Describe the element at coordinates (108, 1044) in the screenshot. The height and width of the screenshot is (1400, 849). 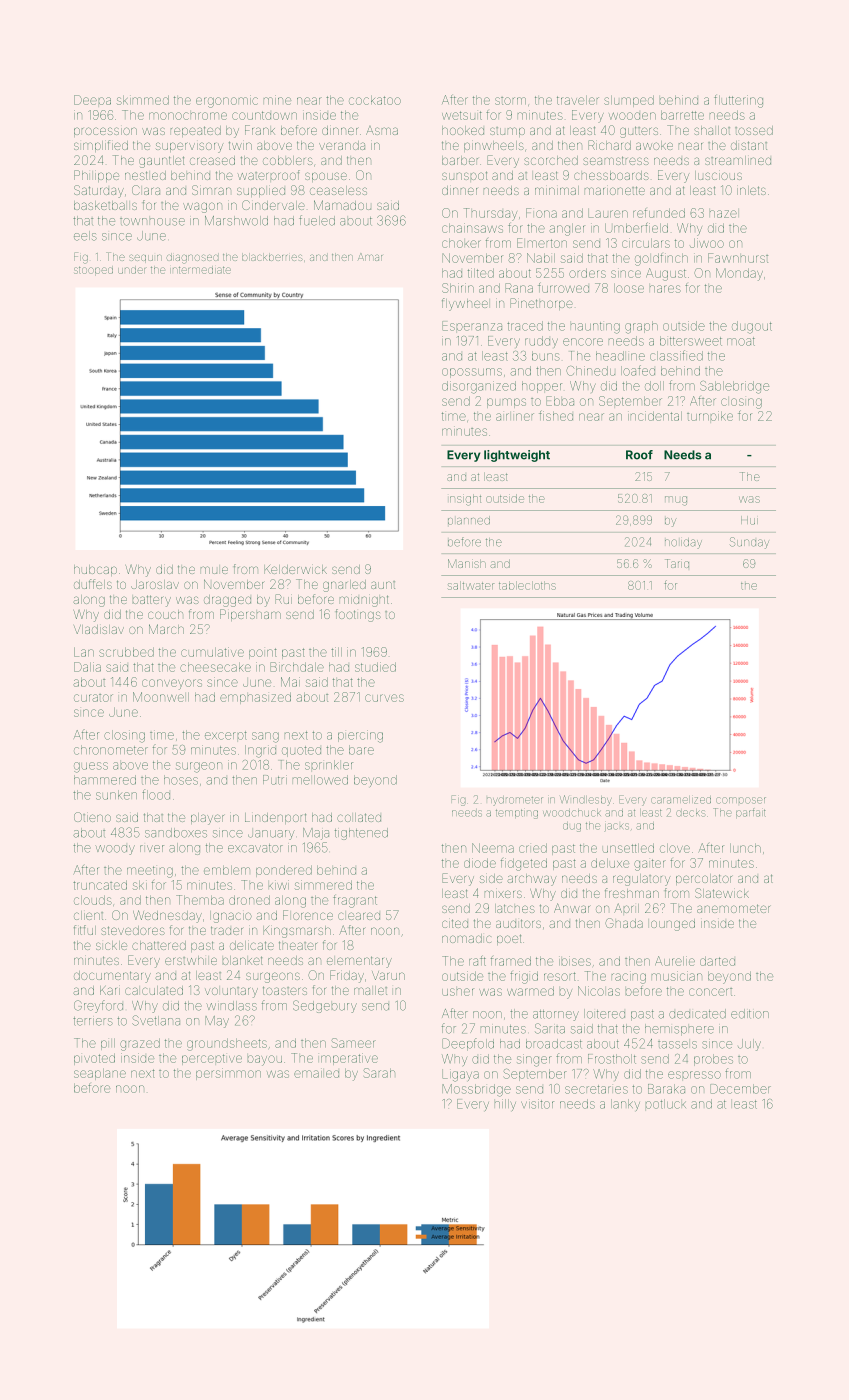
I see `pill` at that location.
